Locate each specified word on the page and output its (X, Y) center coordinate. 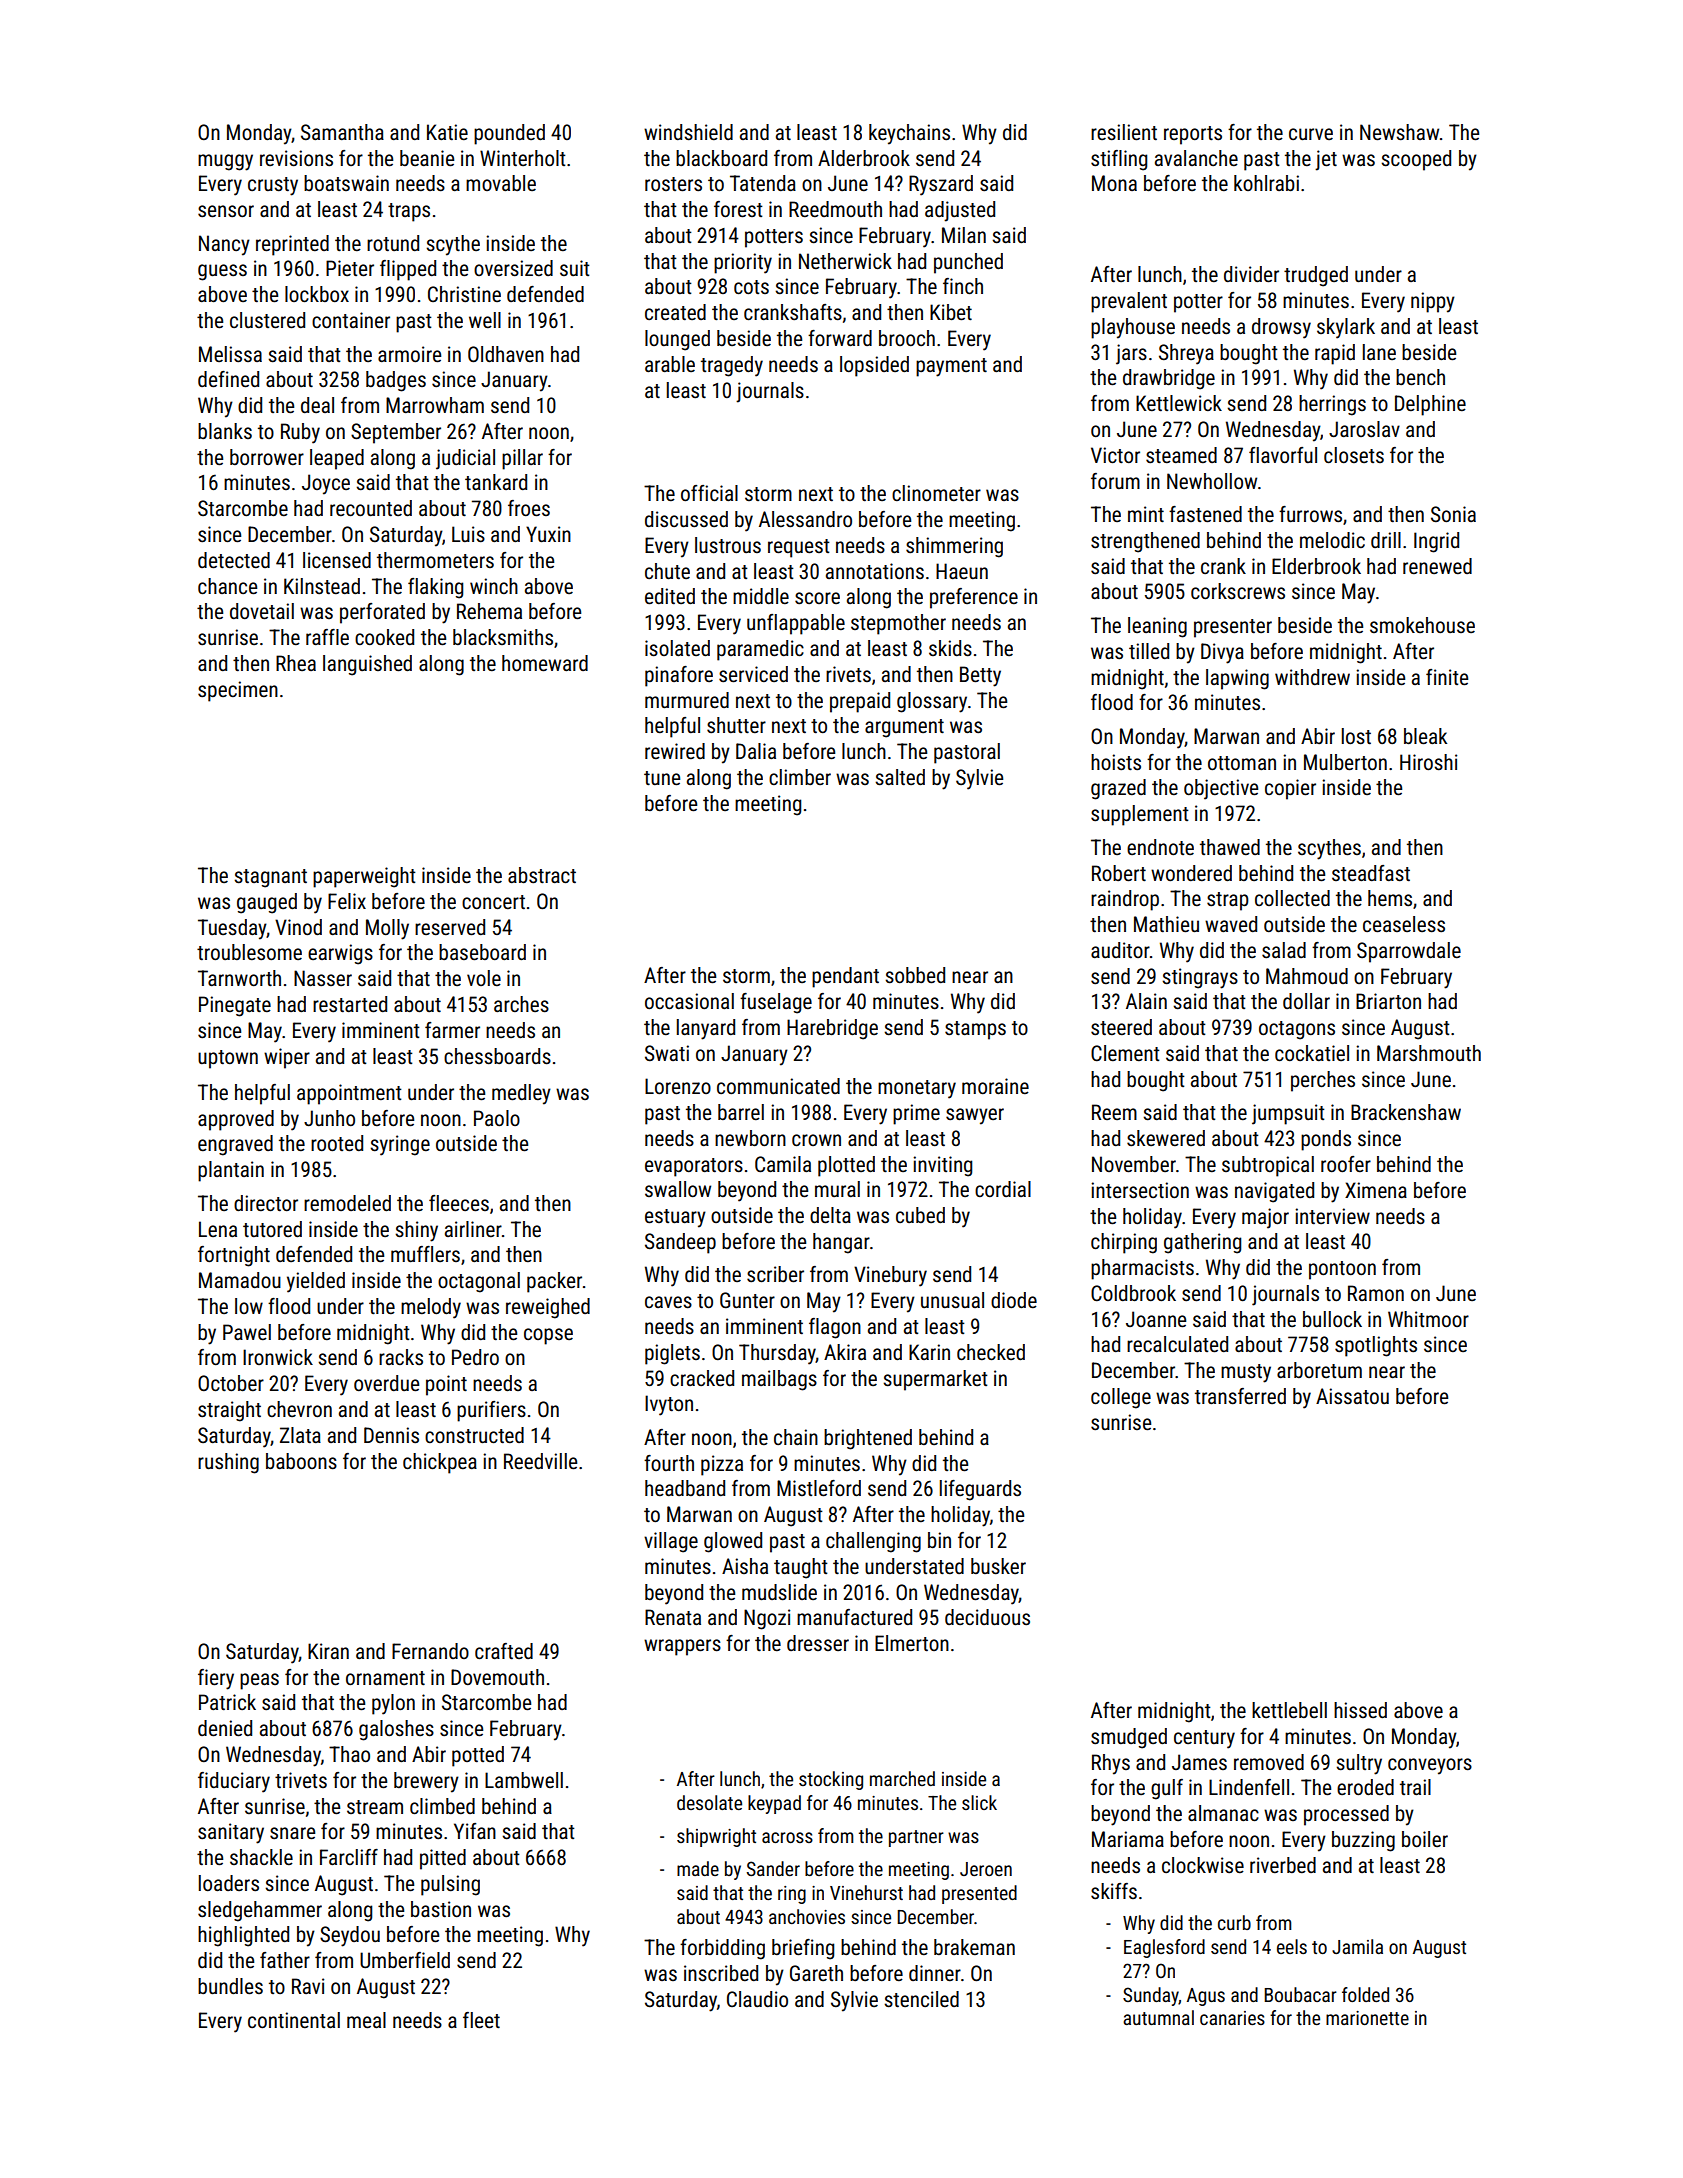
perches (1323, 1081)
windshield (688, 132)
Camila (783, 1164)
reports (1193, 135)
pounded (509, 134)
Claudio (757, 1999)
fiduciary (234, 1782)
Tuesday (232, 929)
